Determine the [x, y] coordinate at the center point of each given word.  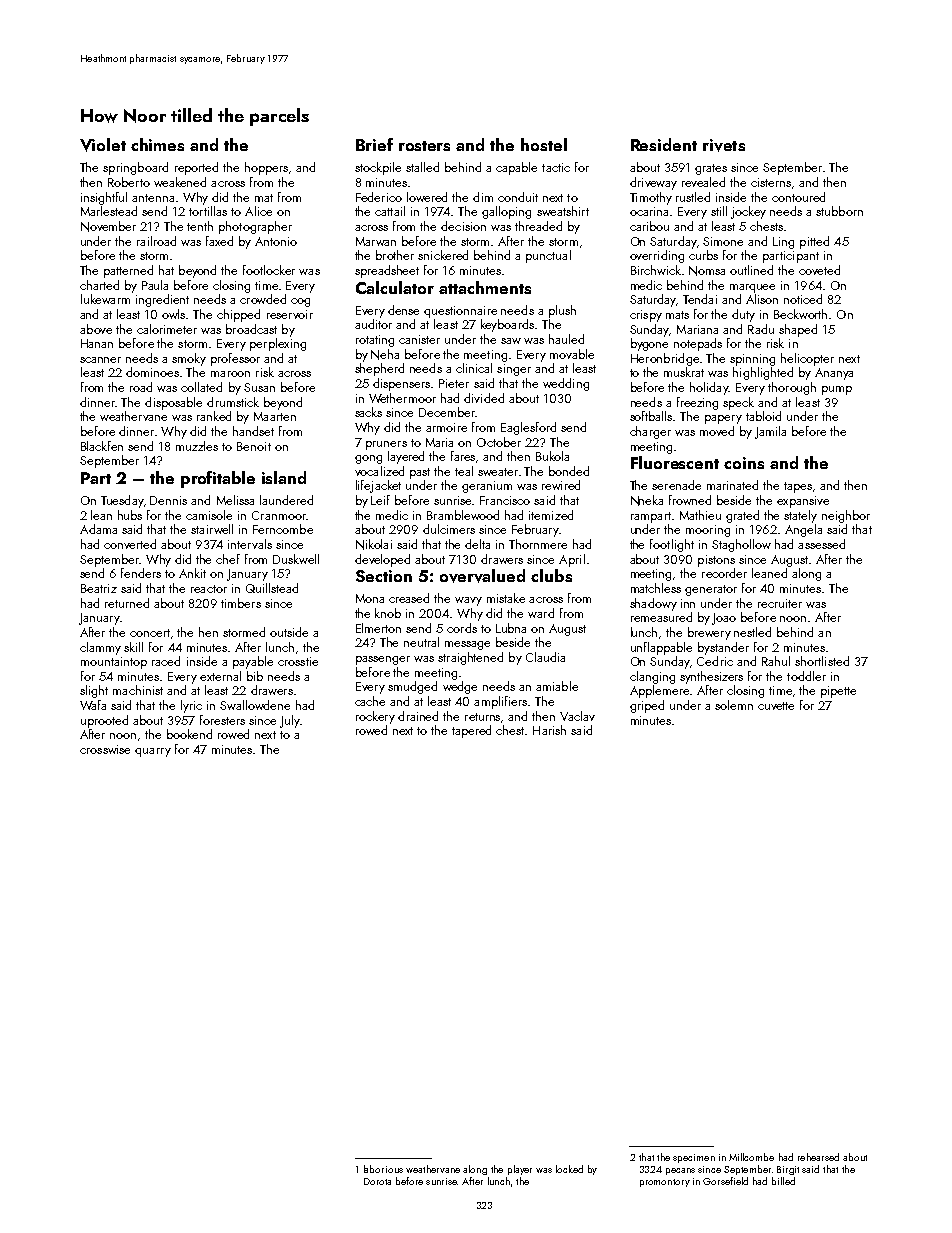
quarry [153, 752]
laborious [383, 1169]
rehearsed [818, 1157]
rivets [724, 145]
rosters [424, 146]
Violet [103, 145]
